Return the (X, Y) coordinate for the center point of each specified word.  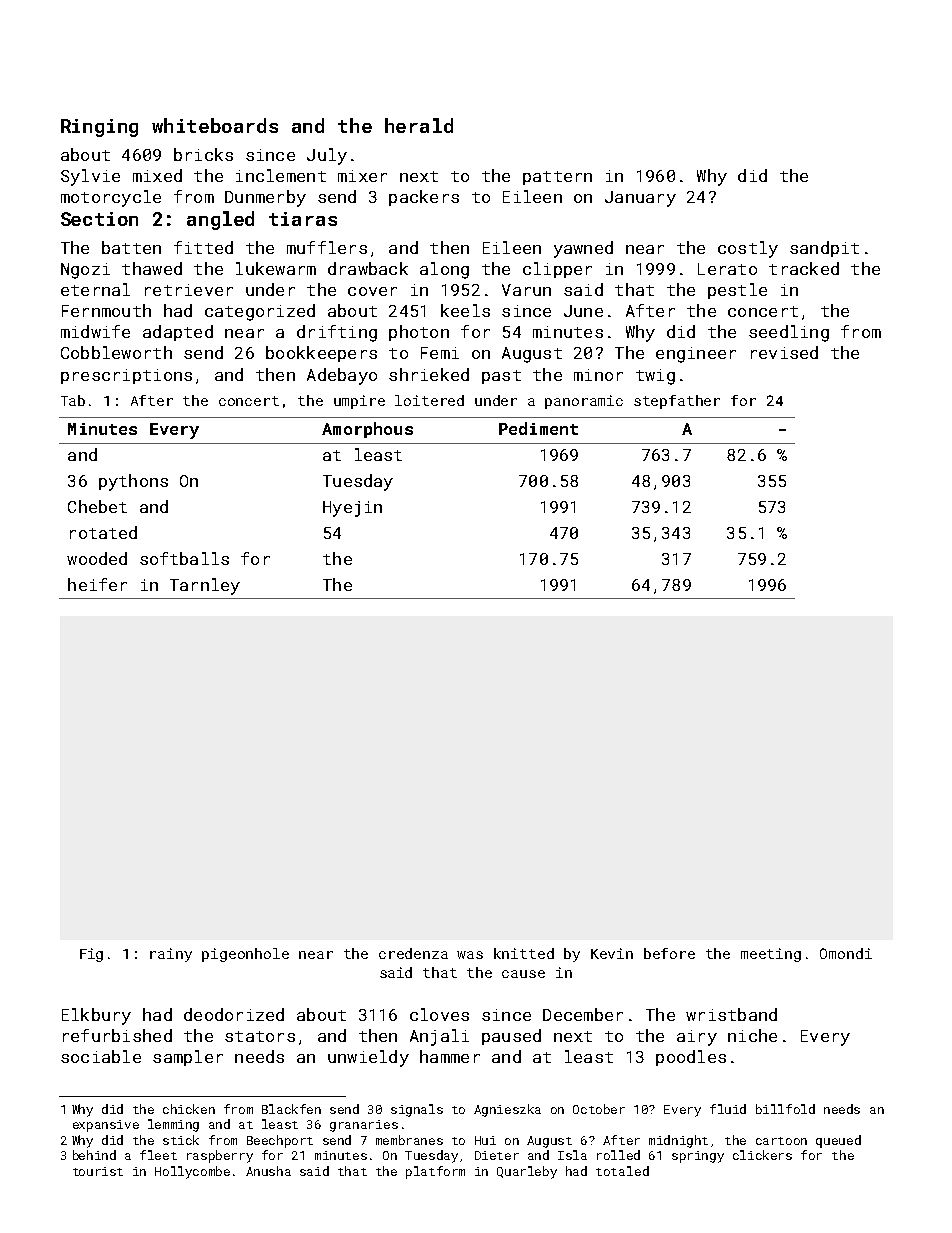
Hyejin (352, 509)
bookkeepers (321, 354)
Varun (526, 290)
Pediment (538, 428)
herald (419, 125)
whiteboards (215, 125)
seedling (789, 333)
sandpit (824, 249)
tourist (98, 1171)
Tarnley (205, 586)
